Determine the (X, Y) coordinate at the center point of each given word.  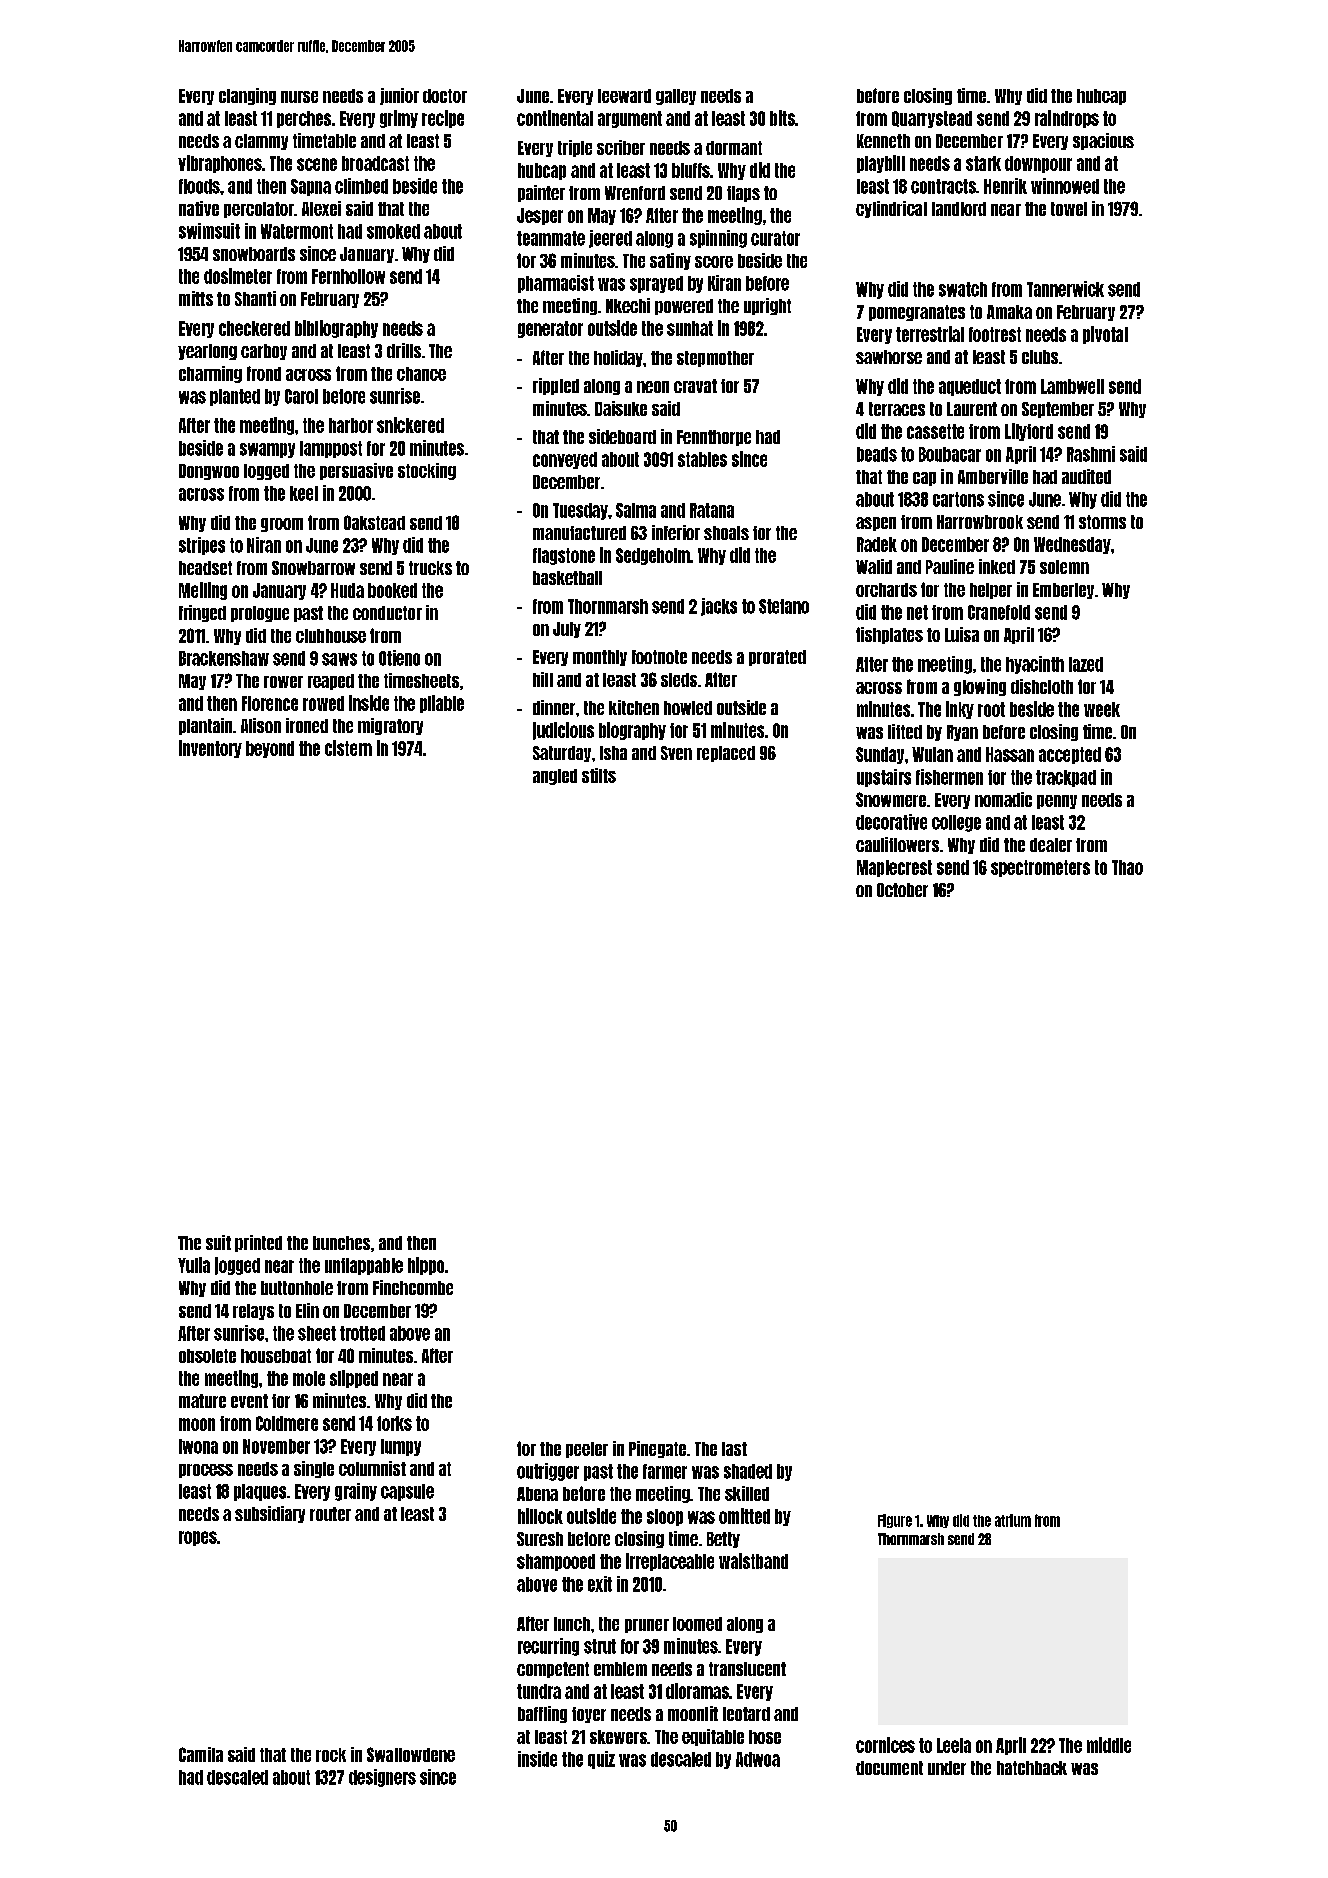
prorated (777, 658)
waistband (753, 1561)
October (902, 890)
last (734, 1449)
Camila (201, 1754)
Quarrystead (932, 119)
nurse (299, 97)
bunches (341, 1243)
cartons (958, 499)
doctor (445, 96)
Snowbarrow (313, 568)
